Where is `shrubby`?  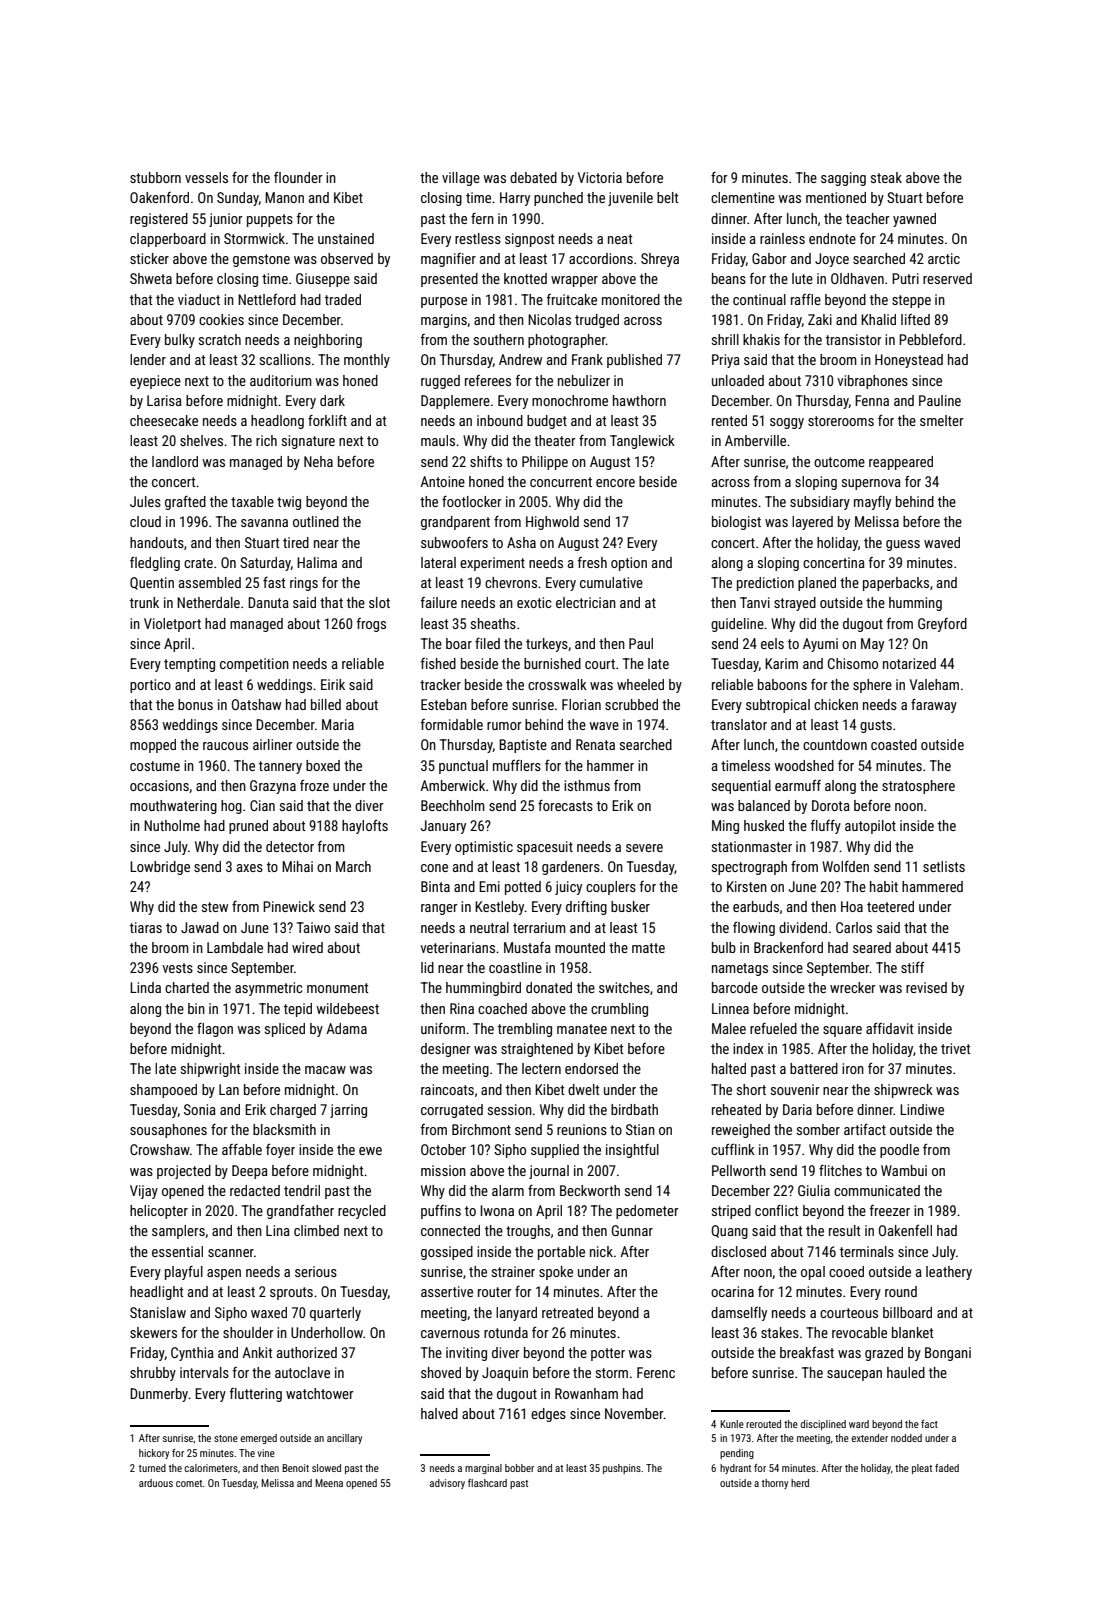 shrubby is located at coordinates (153, 1374).
